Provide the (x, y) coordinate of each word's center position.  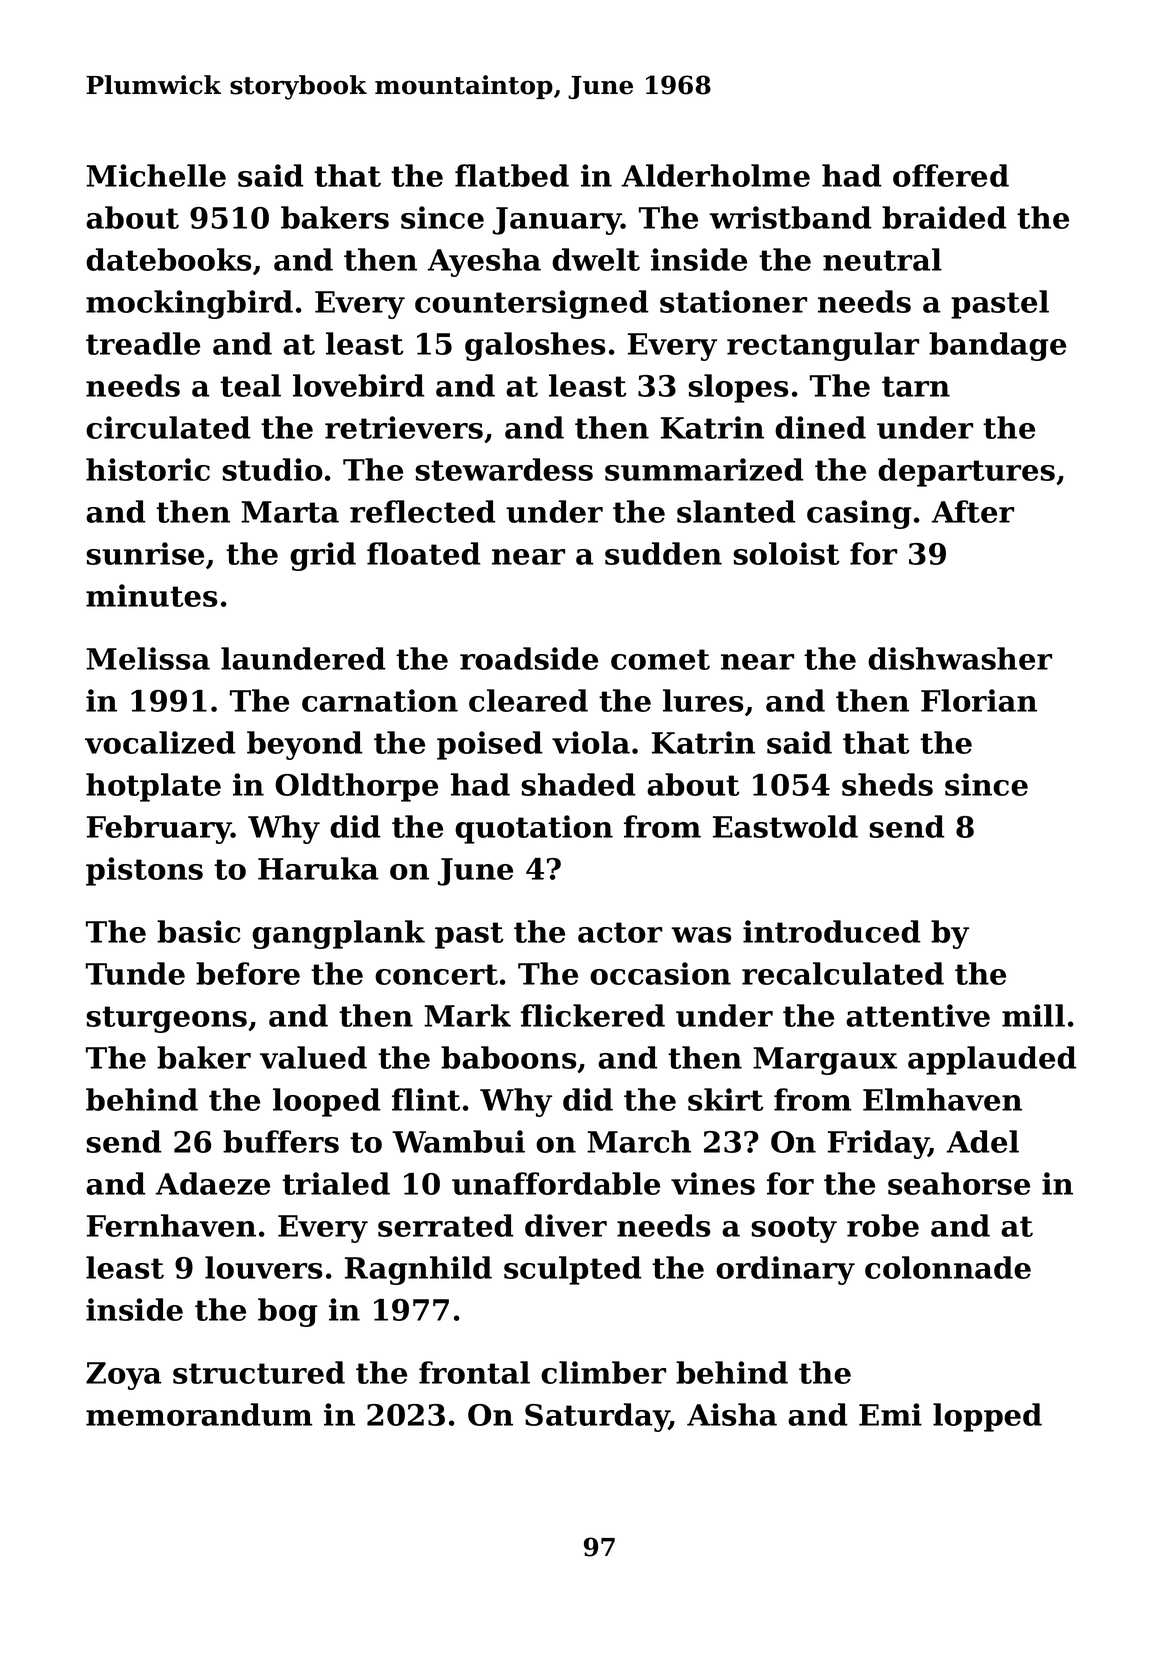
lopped (987, 1417)
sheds (887, 784)
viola (591, 742)
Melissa (148, 658)
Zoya (124, 1376)
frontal (474, 1372)
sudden (663, 553)
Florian (979, 700)
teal (250, 385)
